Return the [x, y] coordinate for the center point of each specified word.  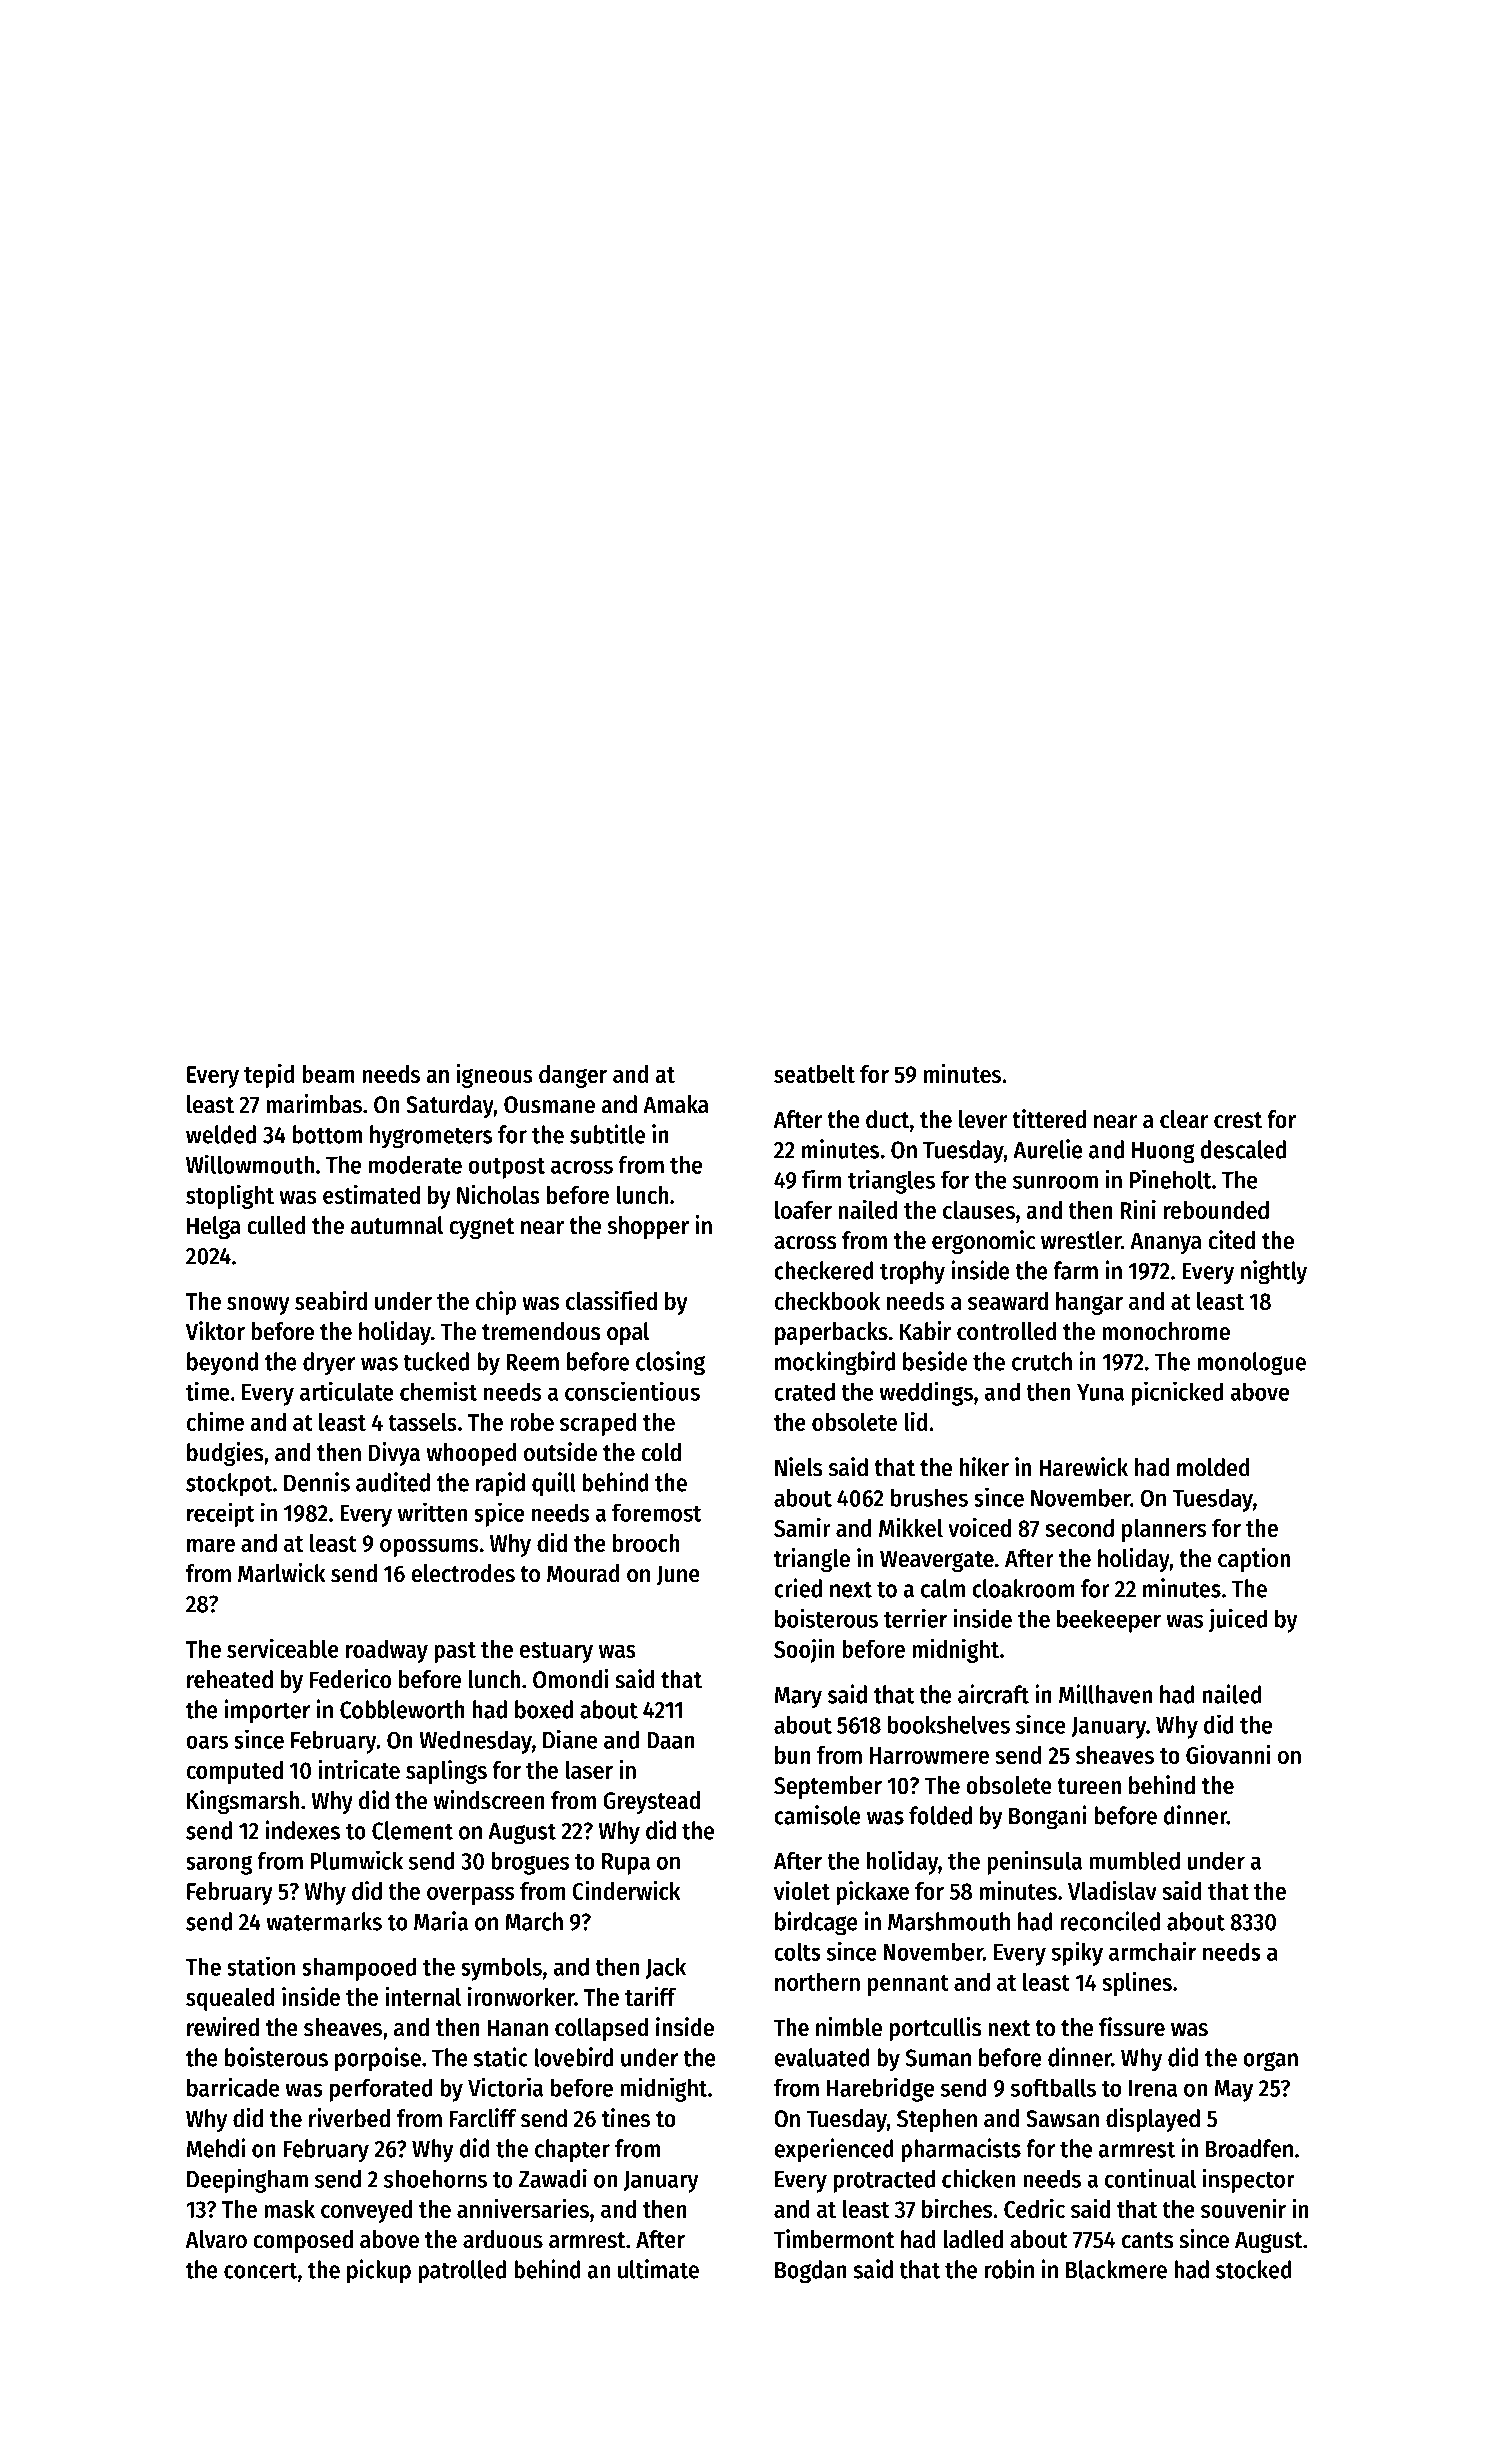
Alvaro [216, 2239]
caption [1254, 1560]
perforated [381, 2090]
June [678, 1575]
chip [496, 1303]
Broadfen [1249, 2148]
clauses [979, 1210]
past [455, 1652]
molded [1213, 1467]
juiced [1237, 1620]
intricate [359, 1769]
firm [822, 1179]
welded [221, 1134]
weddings [926, 1393]
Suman [938, 2058]
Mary [798, 1698]
